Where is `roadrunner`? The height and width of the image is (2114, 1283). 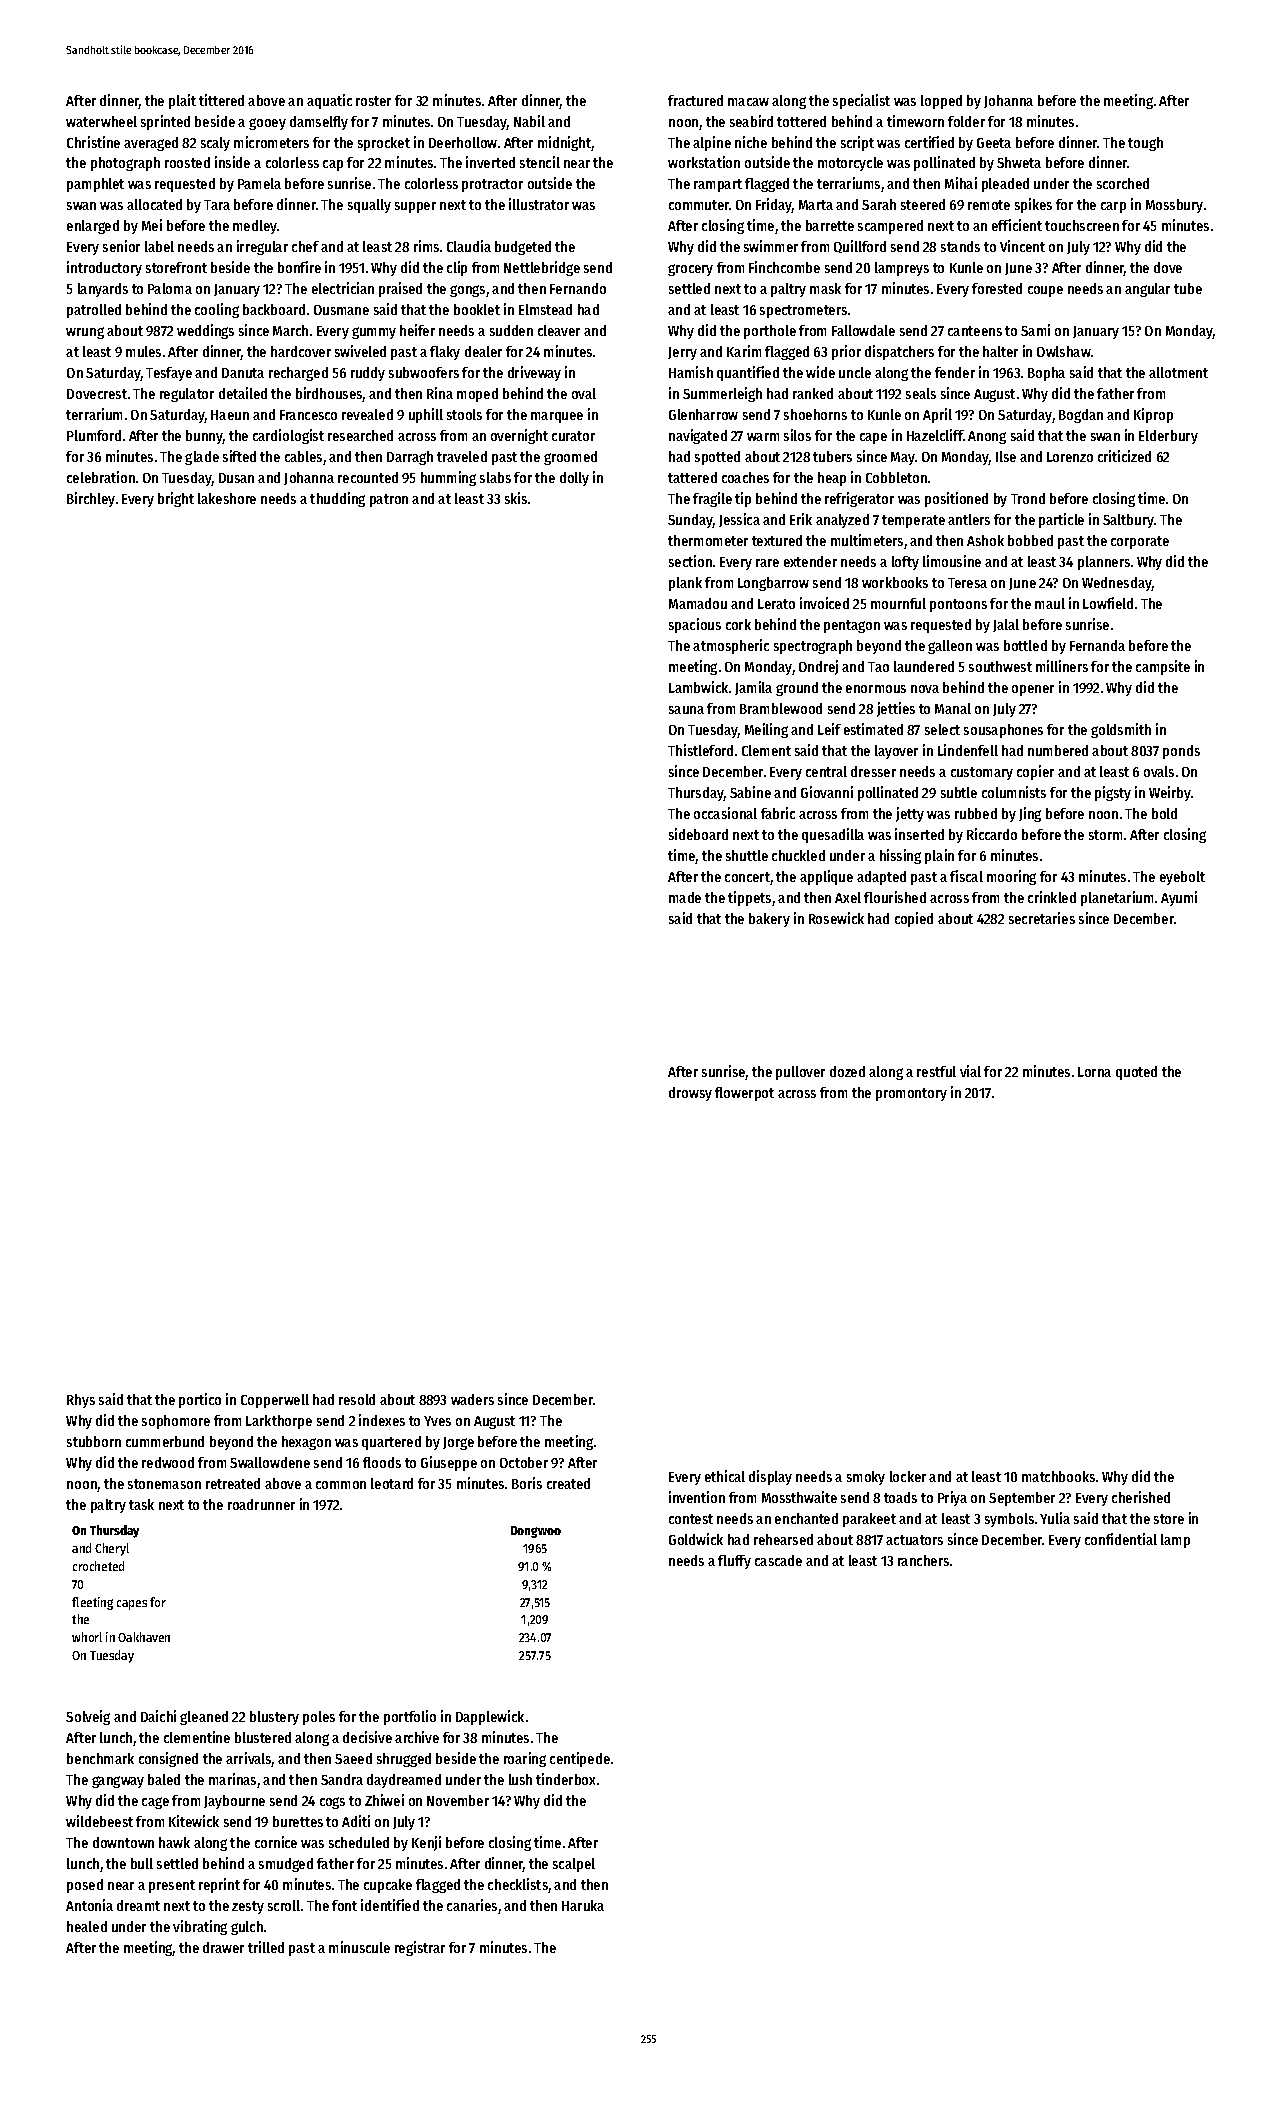 roadrunner is located at coordinates (261, 1504).
